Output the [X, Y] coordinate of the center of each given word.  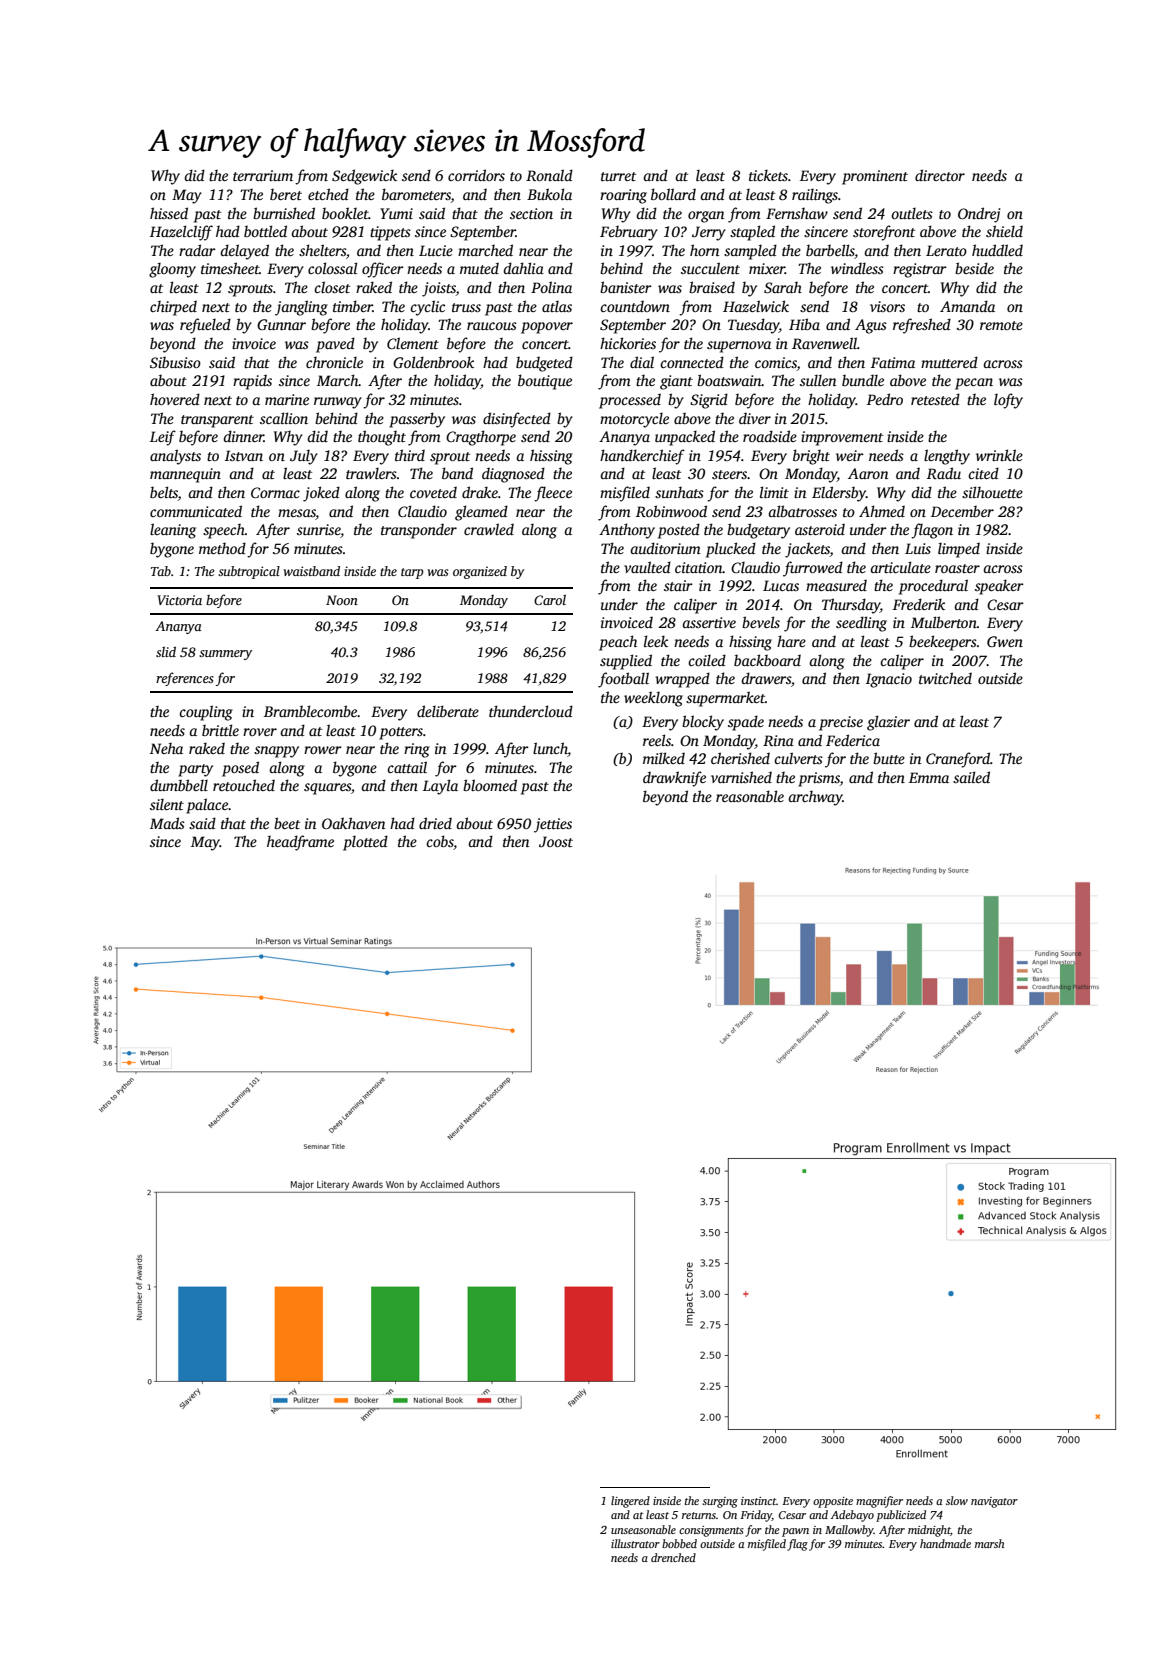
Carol [550, 599]
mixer [767, 268]
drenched [673, 1557]
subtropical [249, 572]
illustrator [635, 1543]
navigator [994, 1502]
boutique [545, 382]
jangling [301, 308]
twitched [945, 678]
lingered [630, 1502]
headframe [300, 843]
